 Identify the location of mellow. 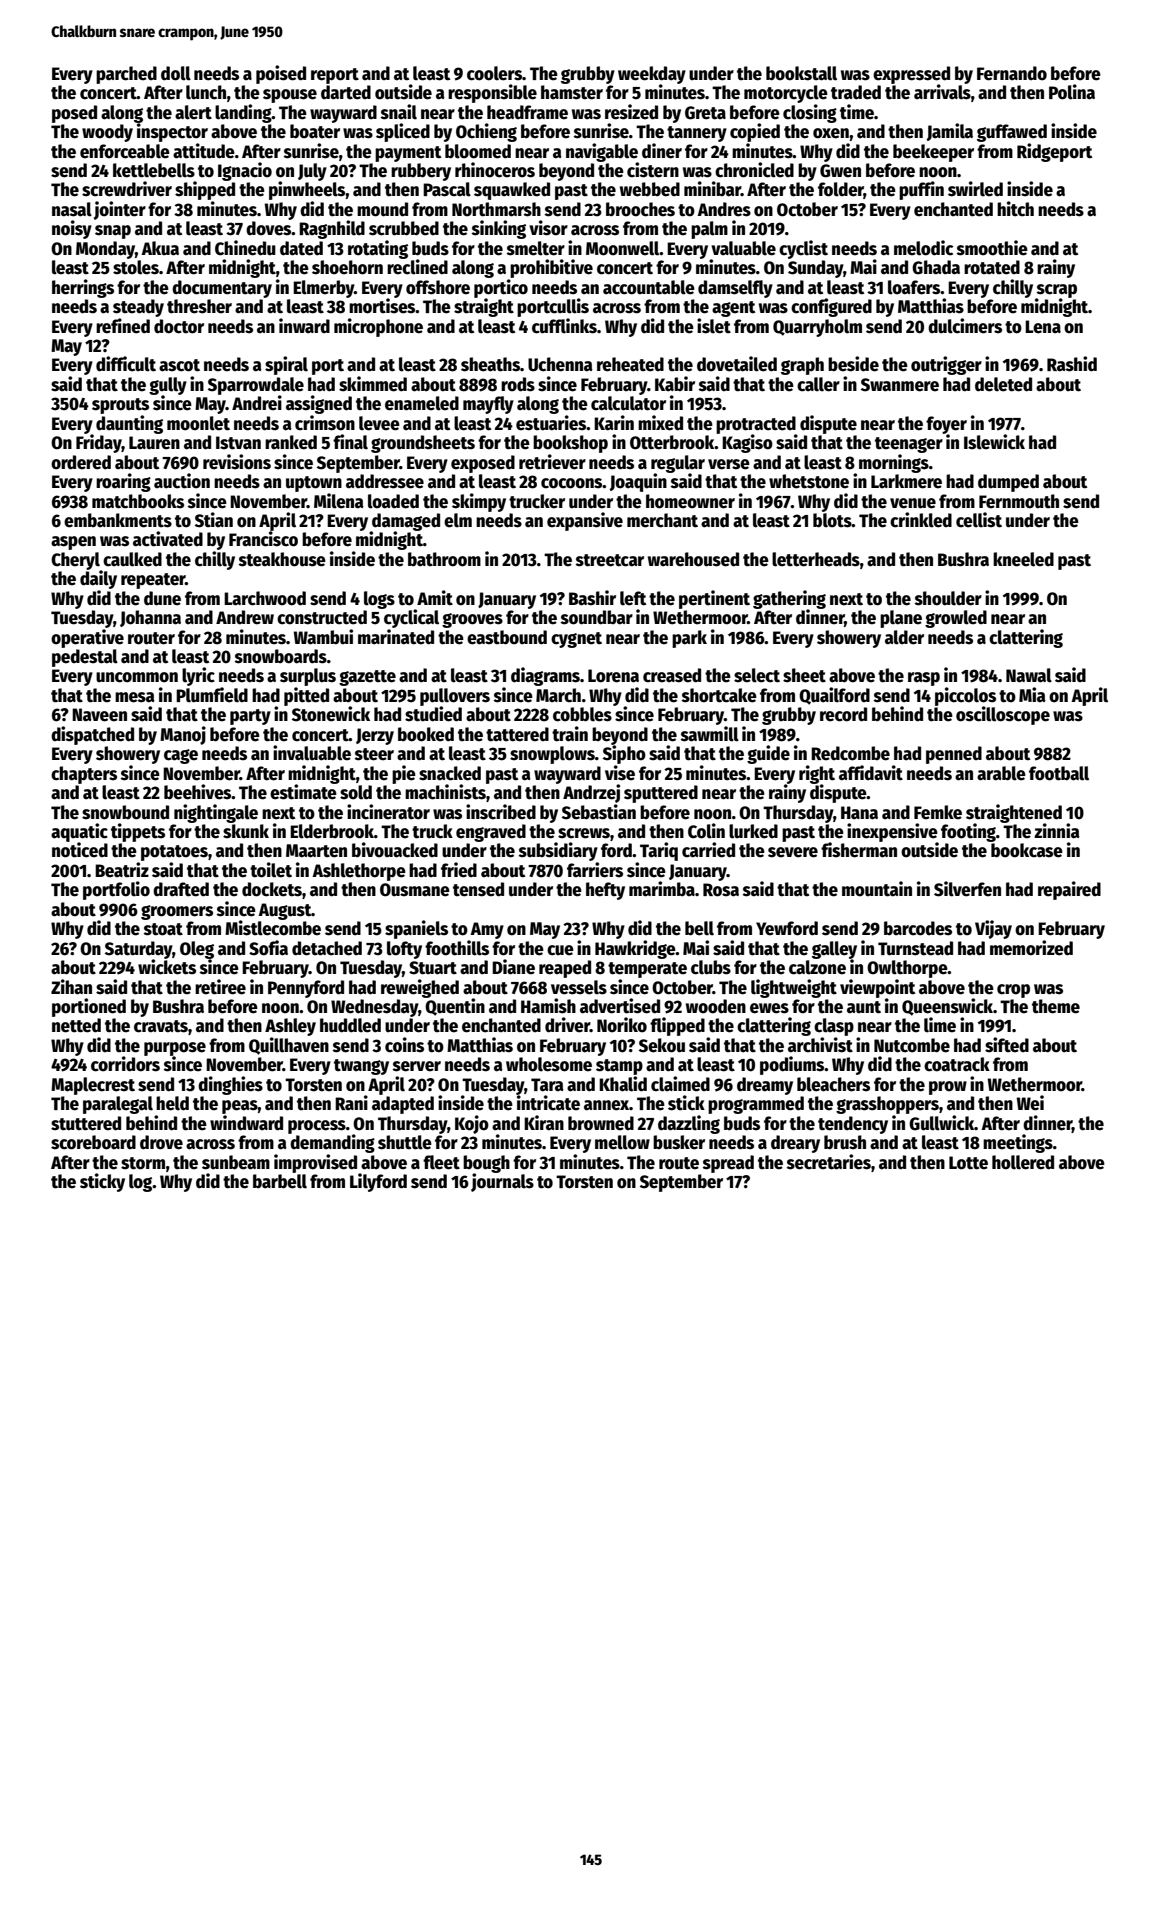
(622, 1142).
